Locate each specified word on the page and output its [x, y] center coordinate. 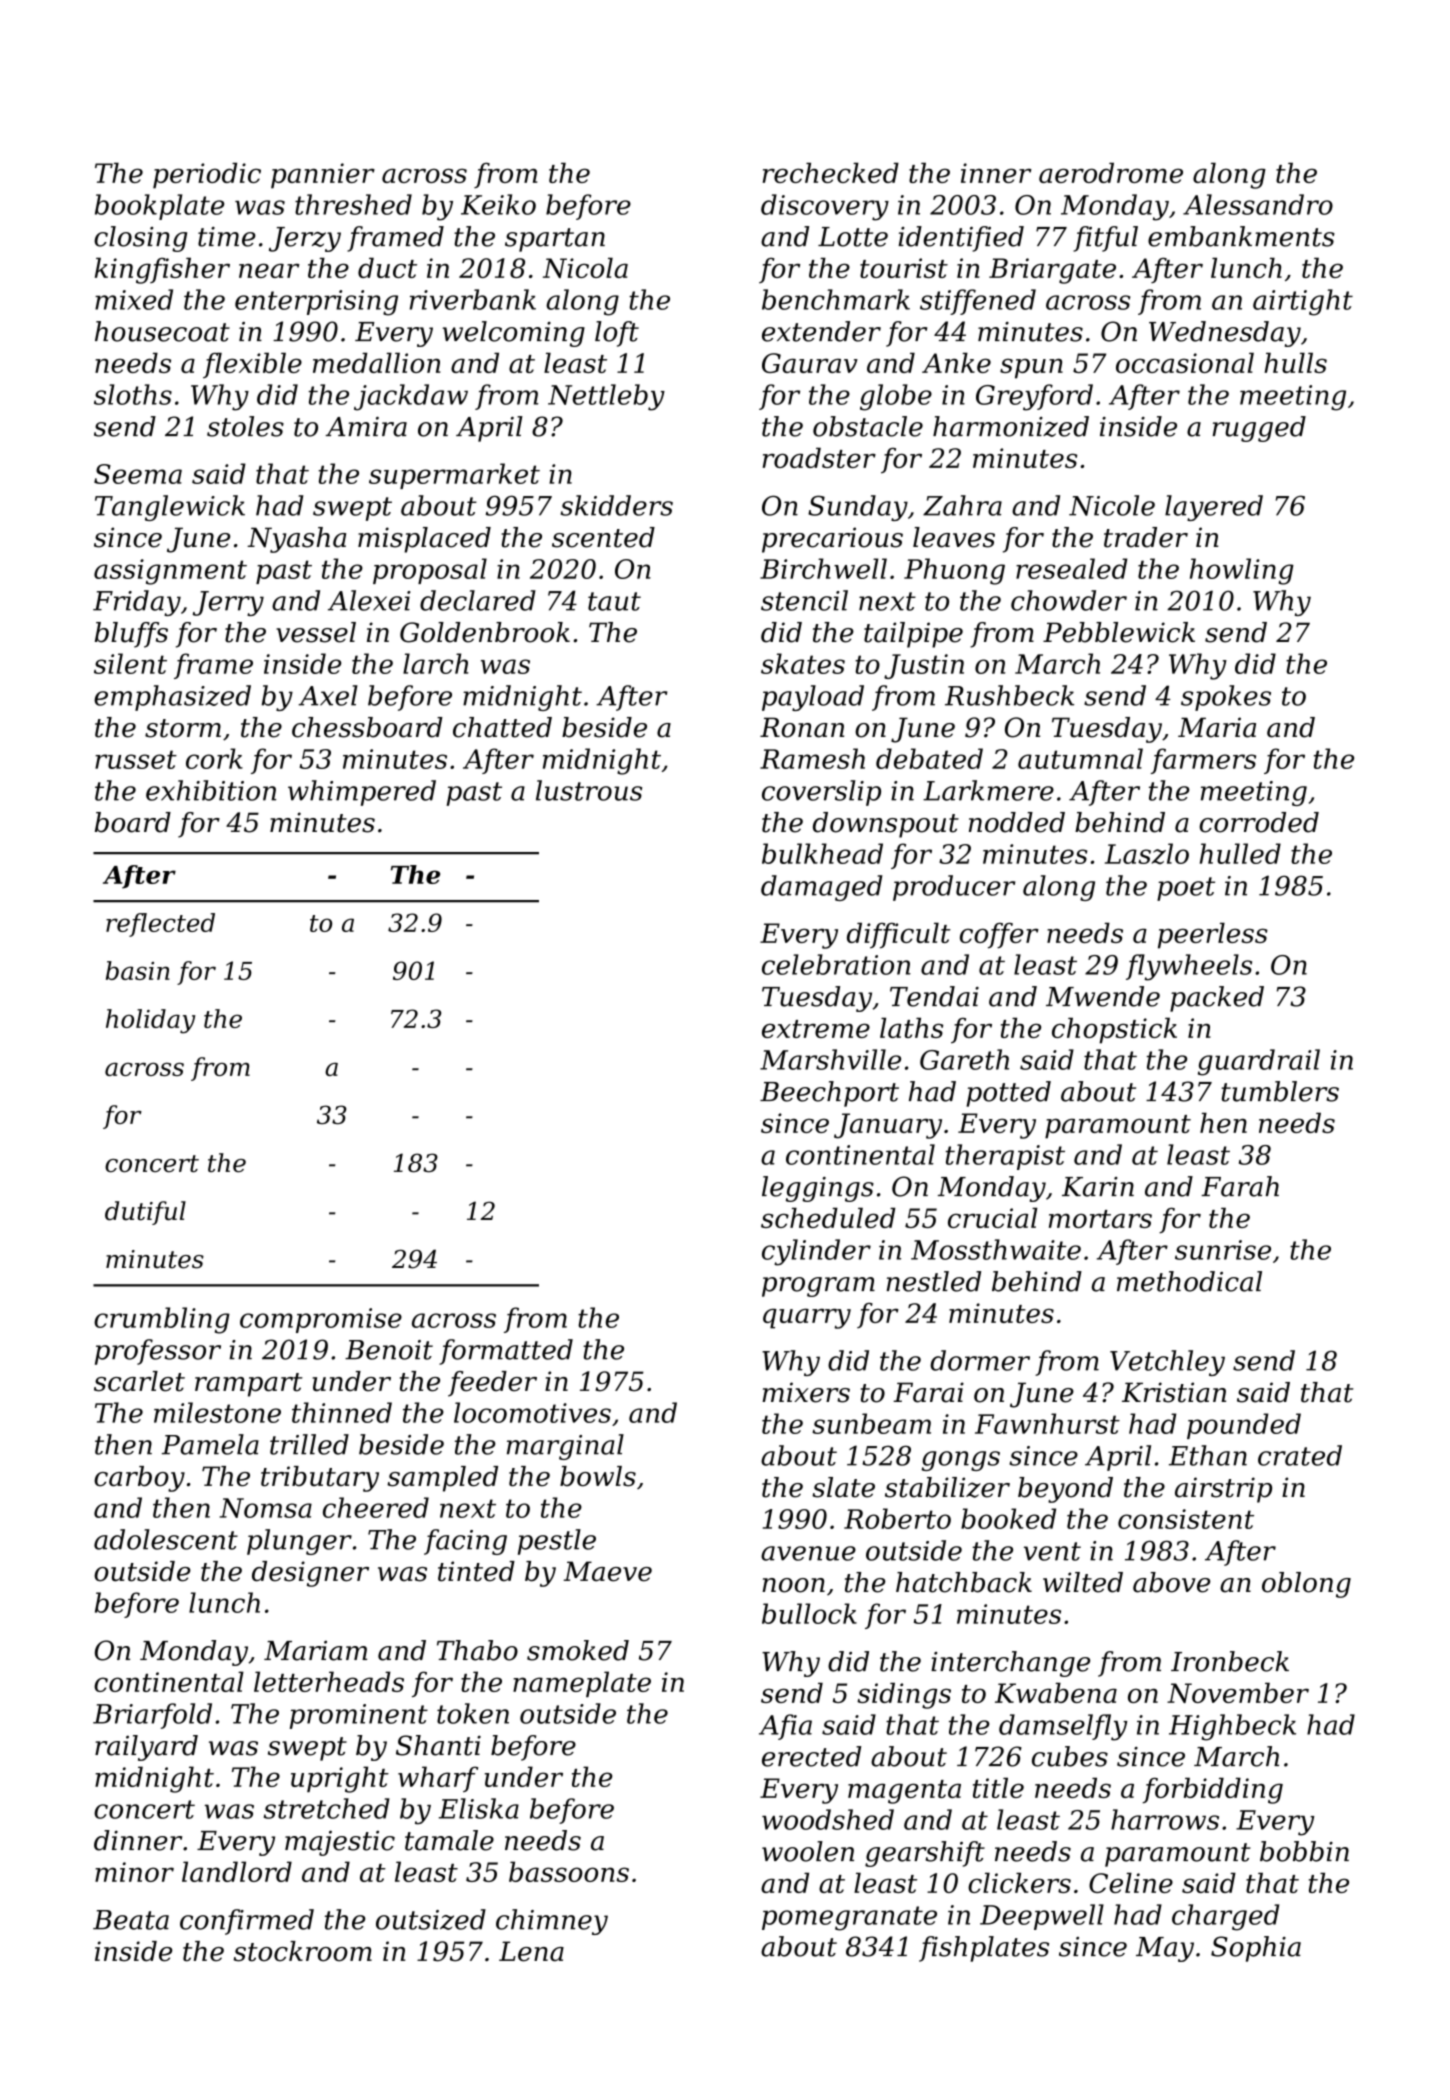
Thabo [477, 1650]
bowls [598, 1476]
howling [1242, 571]
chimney [552, 1922]
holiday [150, 1021]
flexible [252, 366]
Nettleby [606, 397]
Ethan [1208, 1455]
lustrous [589, 790]
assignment [170, 572]
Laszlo [1147, 854]
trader [1146, 537]
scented [603, 537]
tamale [449, 1840]
